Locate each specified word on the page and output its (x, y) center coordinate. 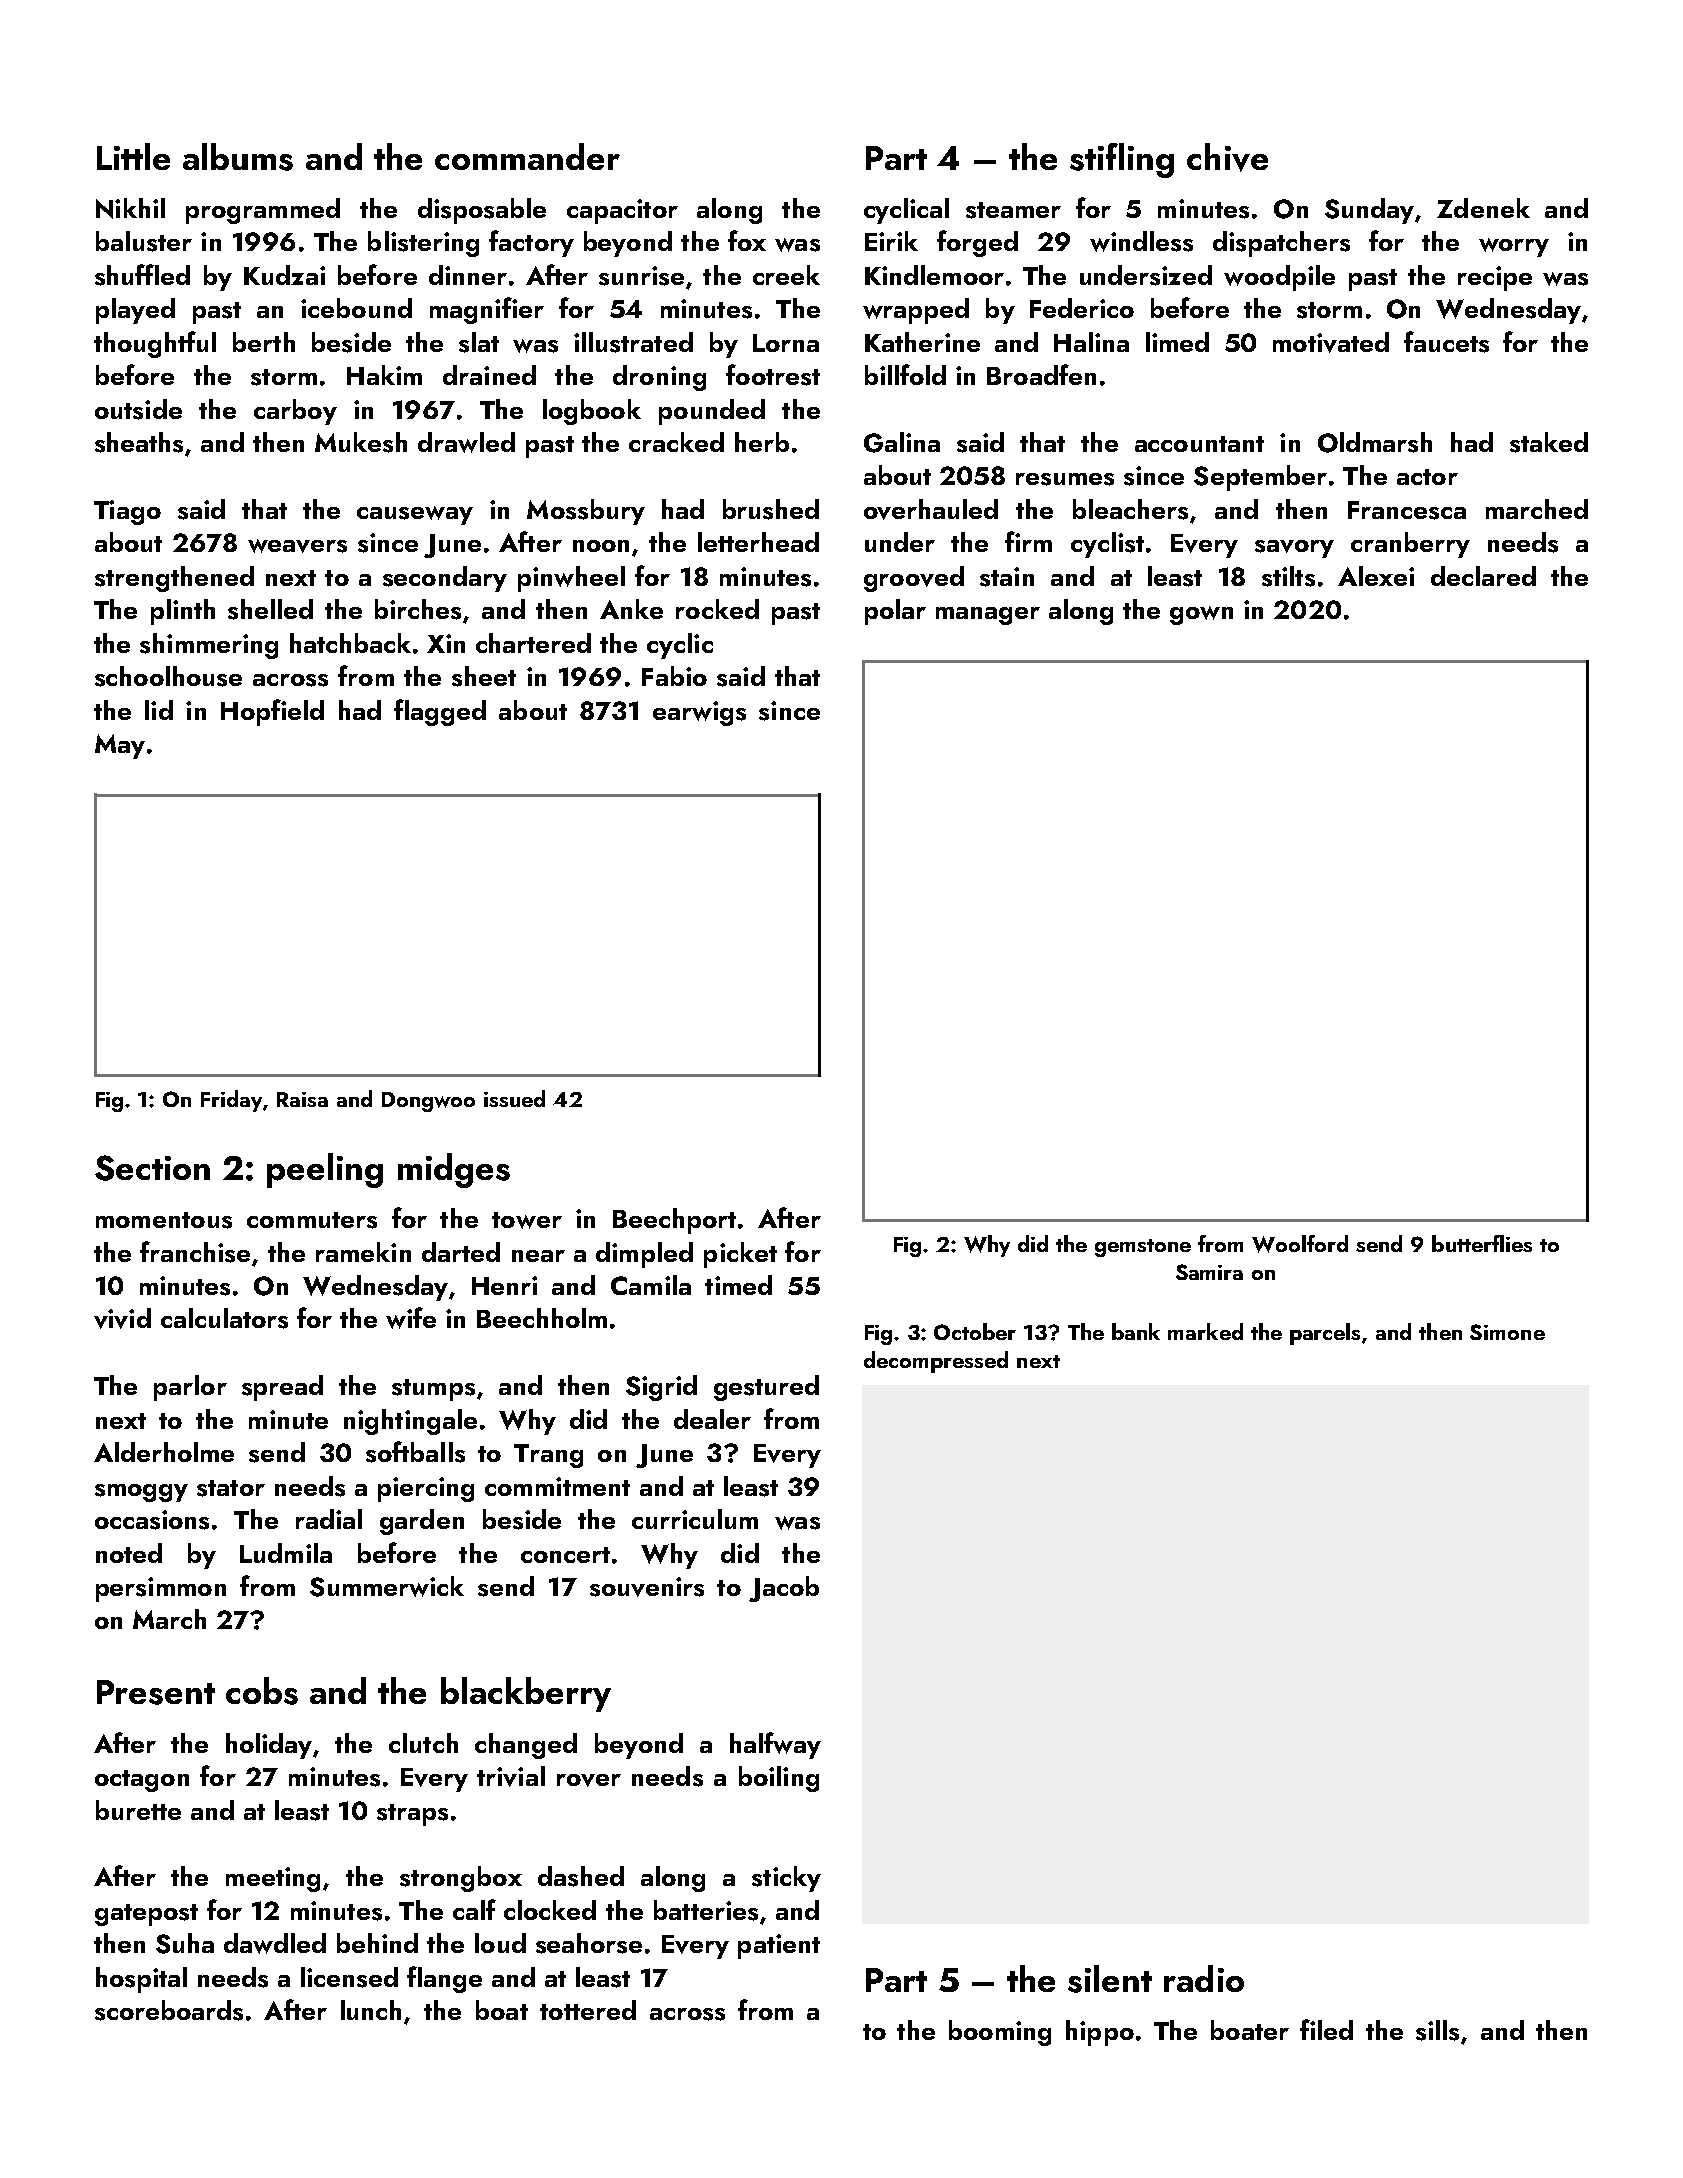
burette (138, 1810)
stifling (1122, 160)
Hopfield (272, 712)
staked (1549, 442)
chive (1227, 157)
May (120, 746)
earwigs (699, 713)
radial (329, 1519)
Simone (1507, 1332)
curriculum (695, 1519)
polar (895, 612)
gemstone (1143, 1248)
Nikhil (130, 208)
